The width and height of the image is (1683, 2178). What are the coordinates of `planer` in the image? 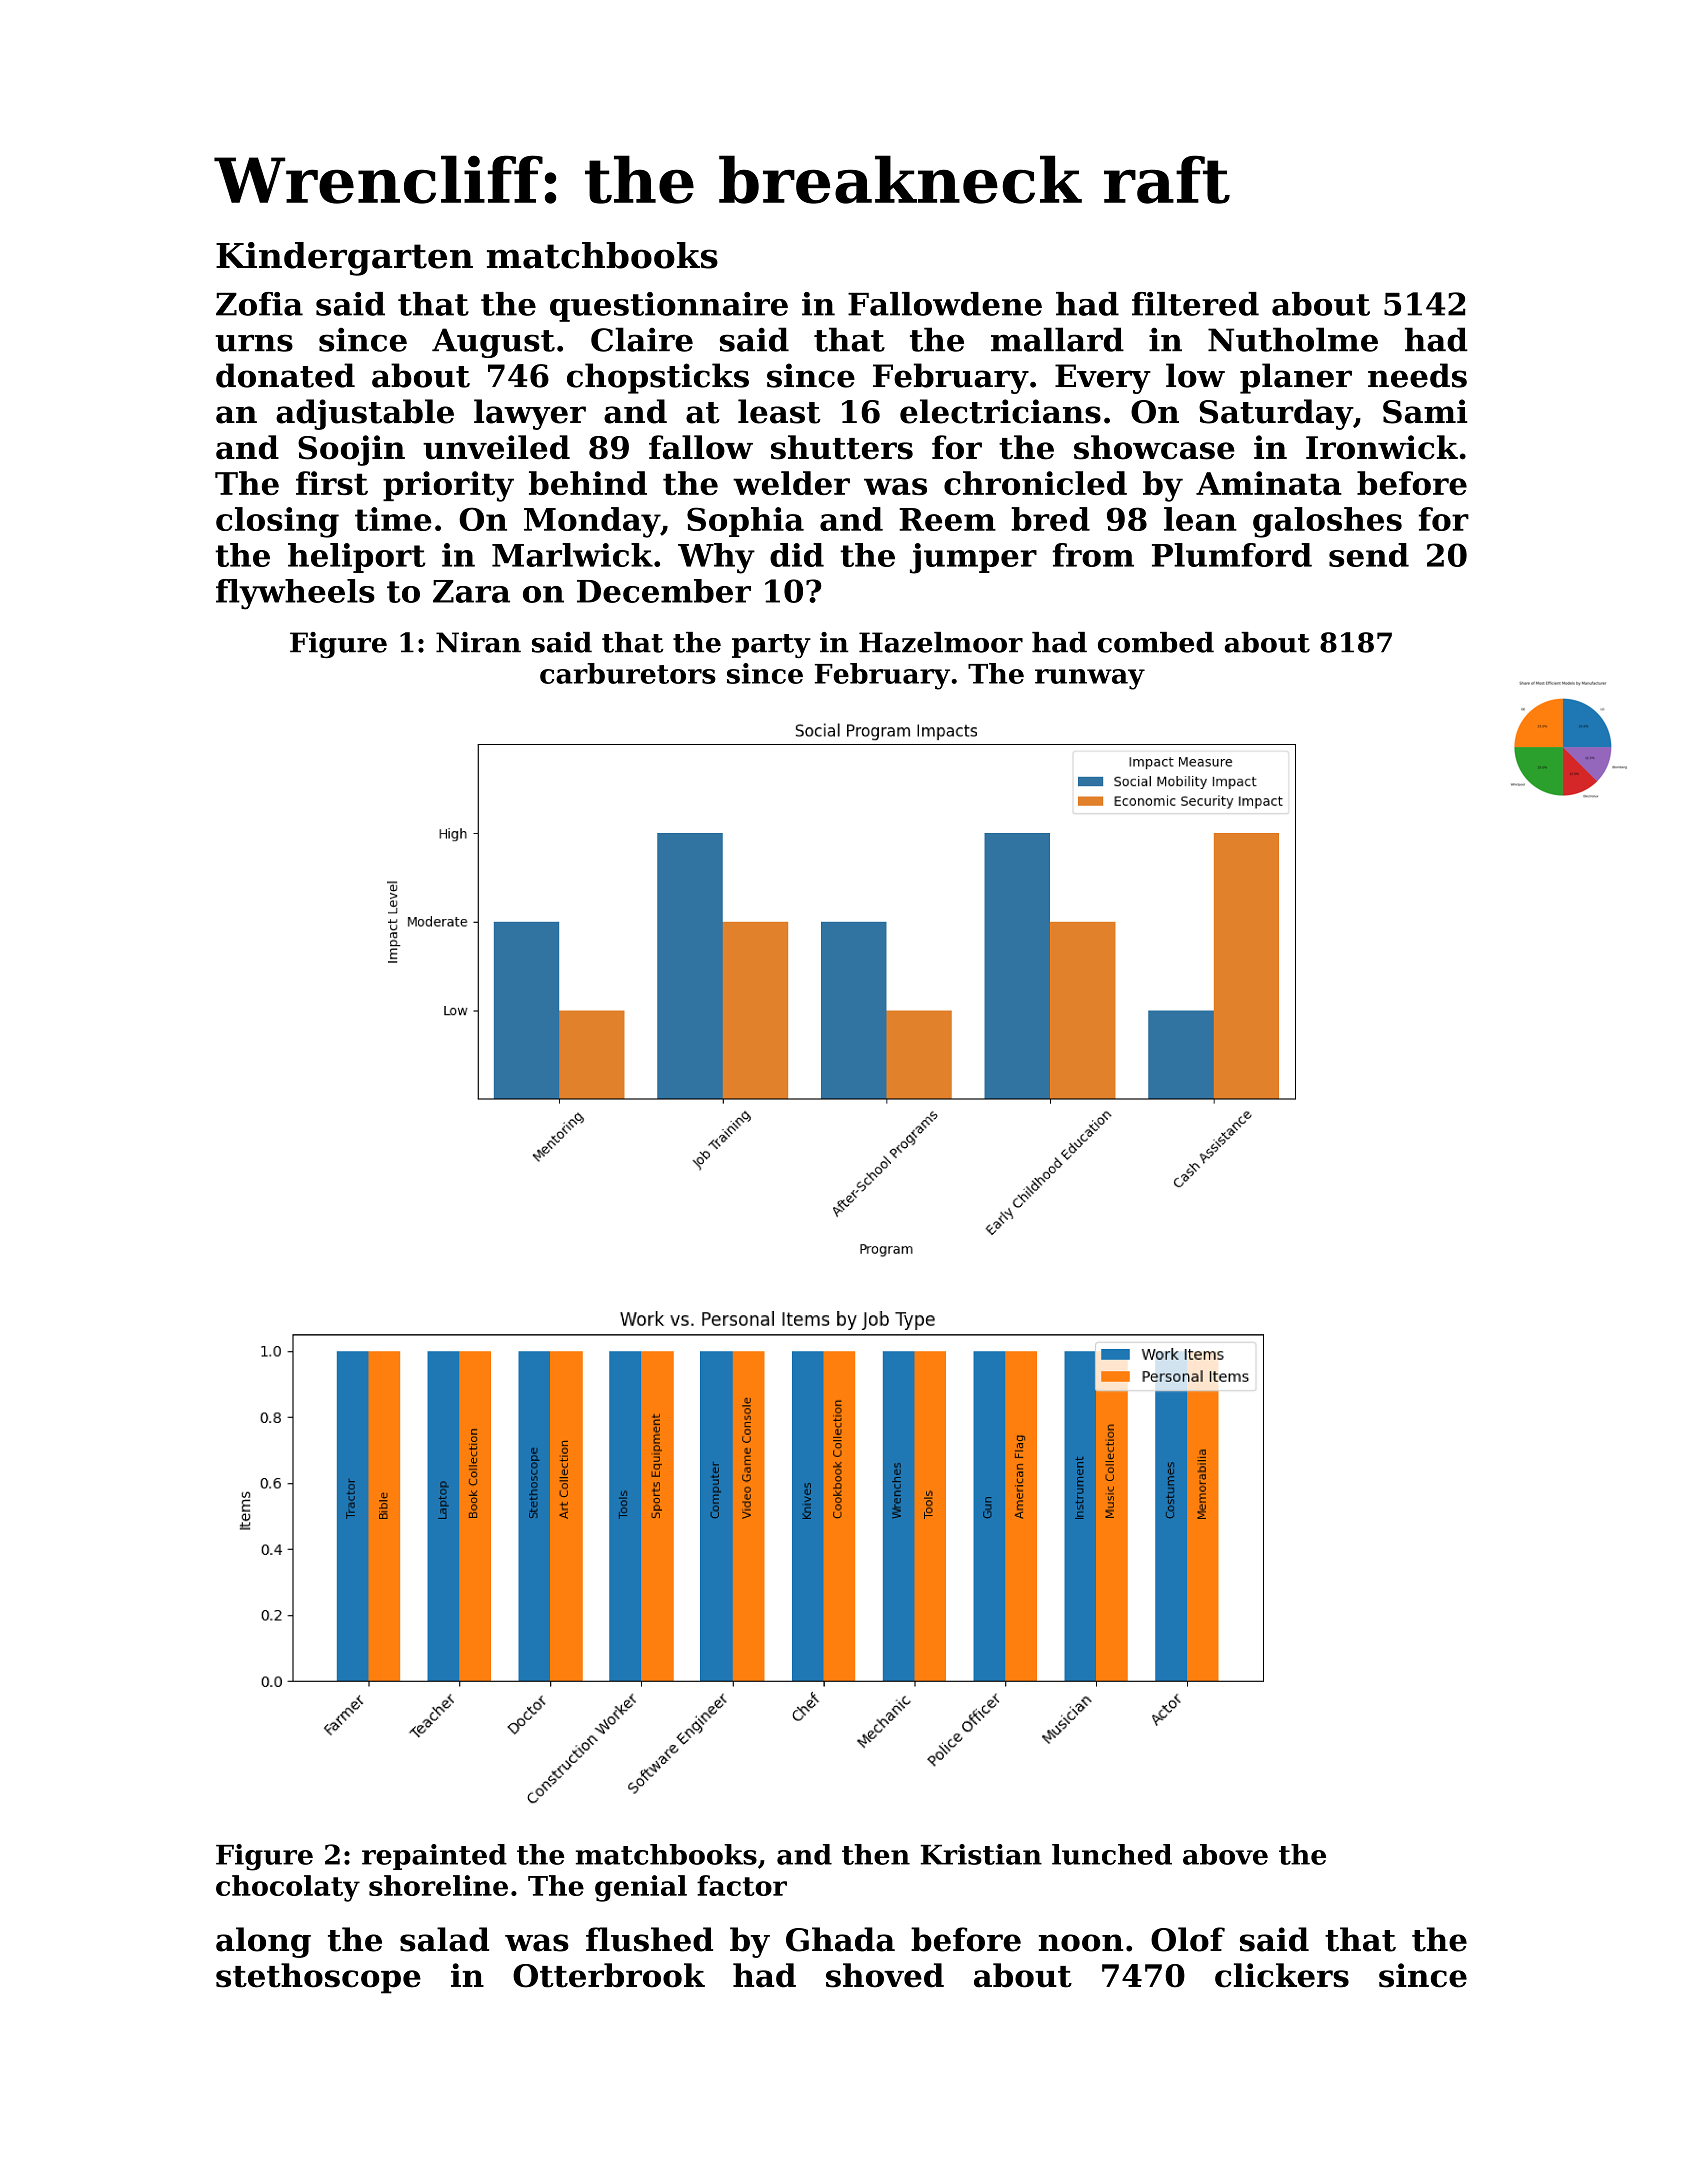 It's located at (1296, 378).
